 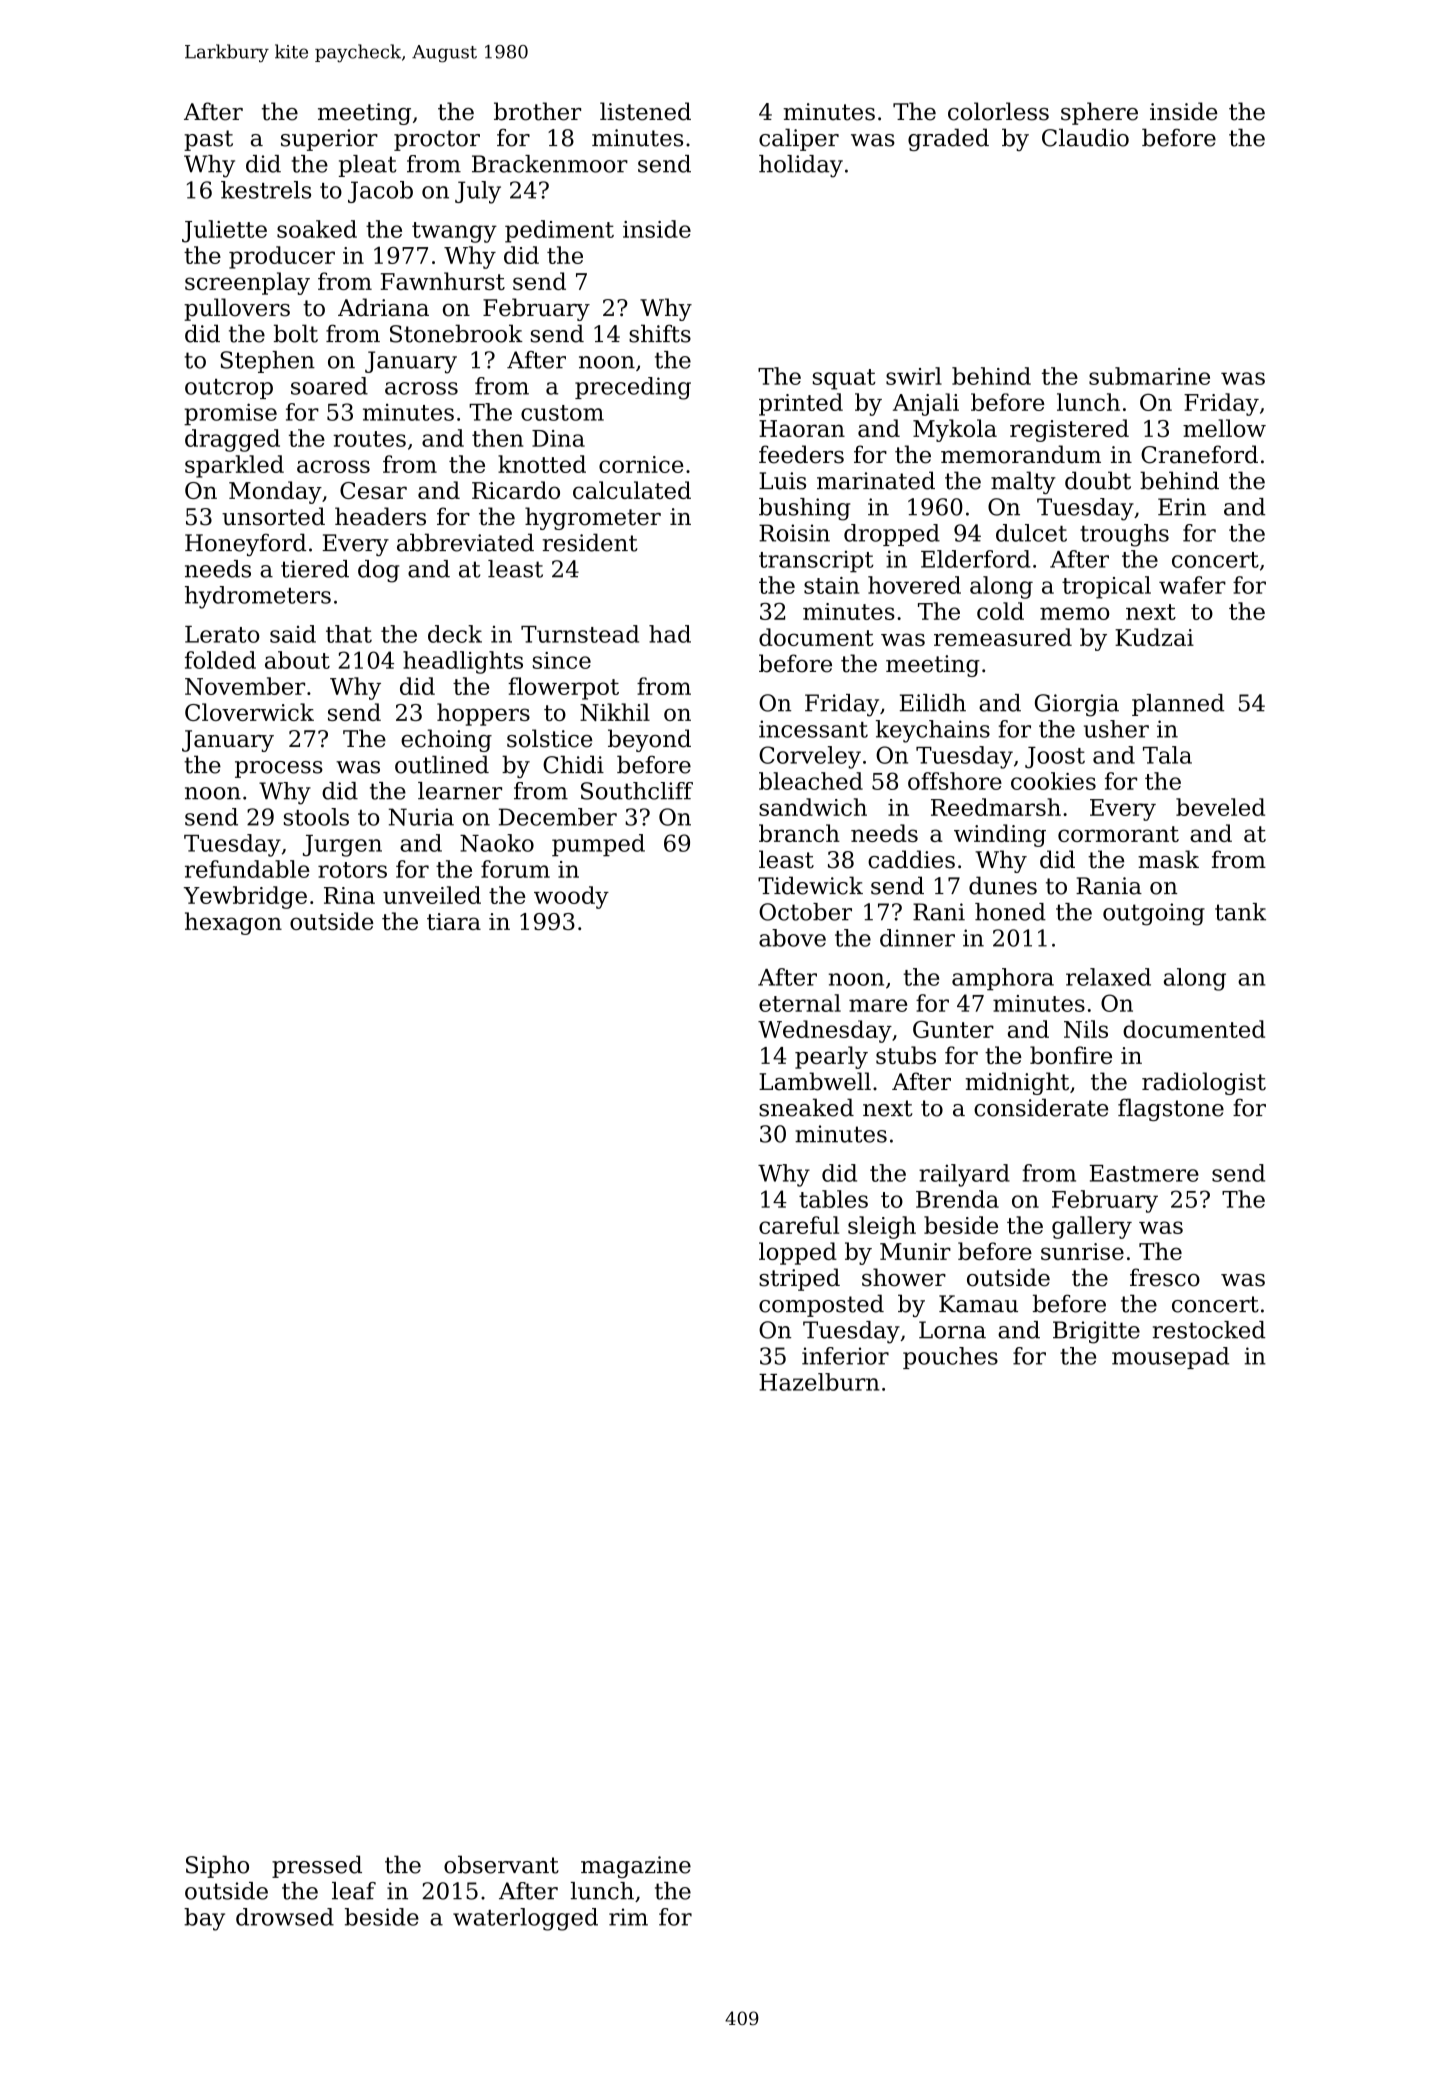 I want to click on Sipho, so click(x=217, y=1866).
